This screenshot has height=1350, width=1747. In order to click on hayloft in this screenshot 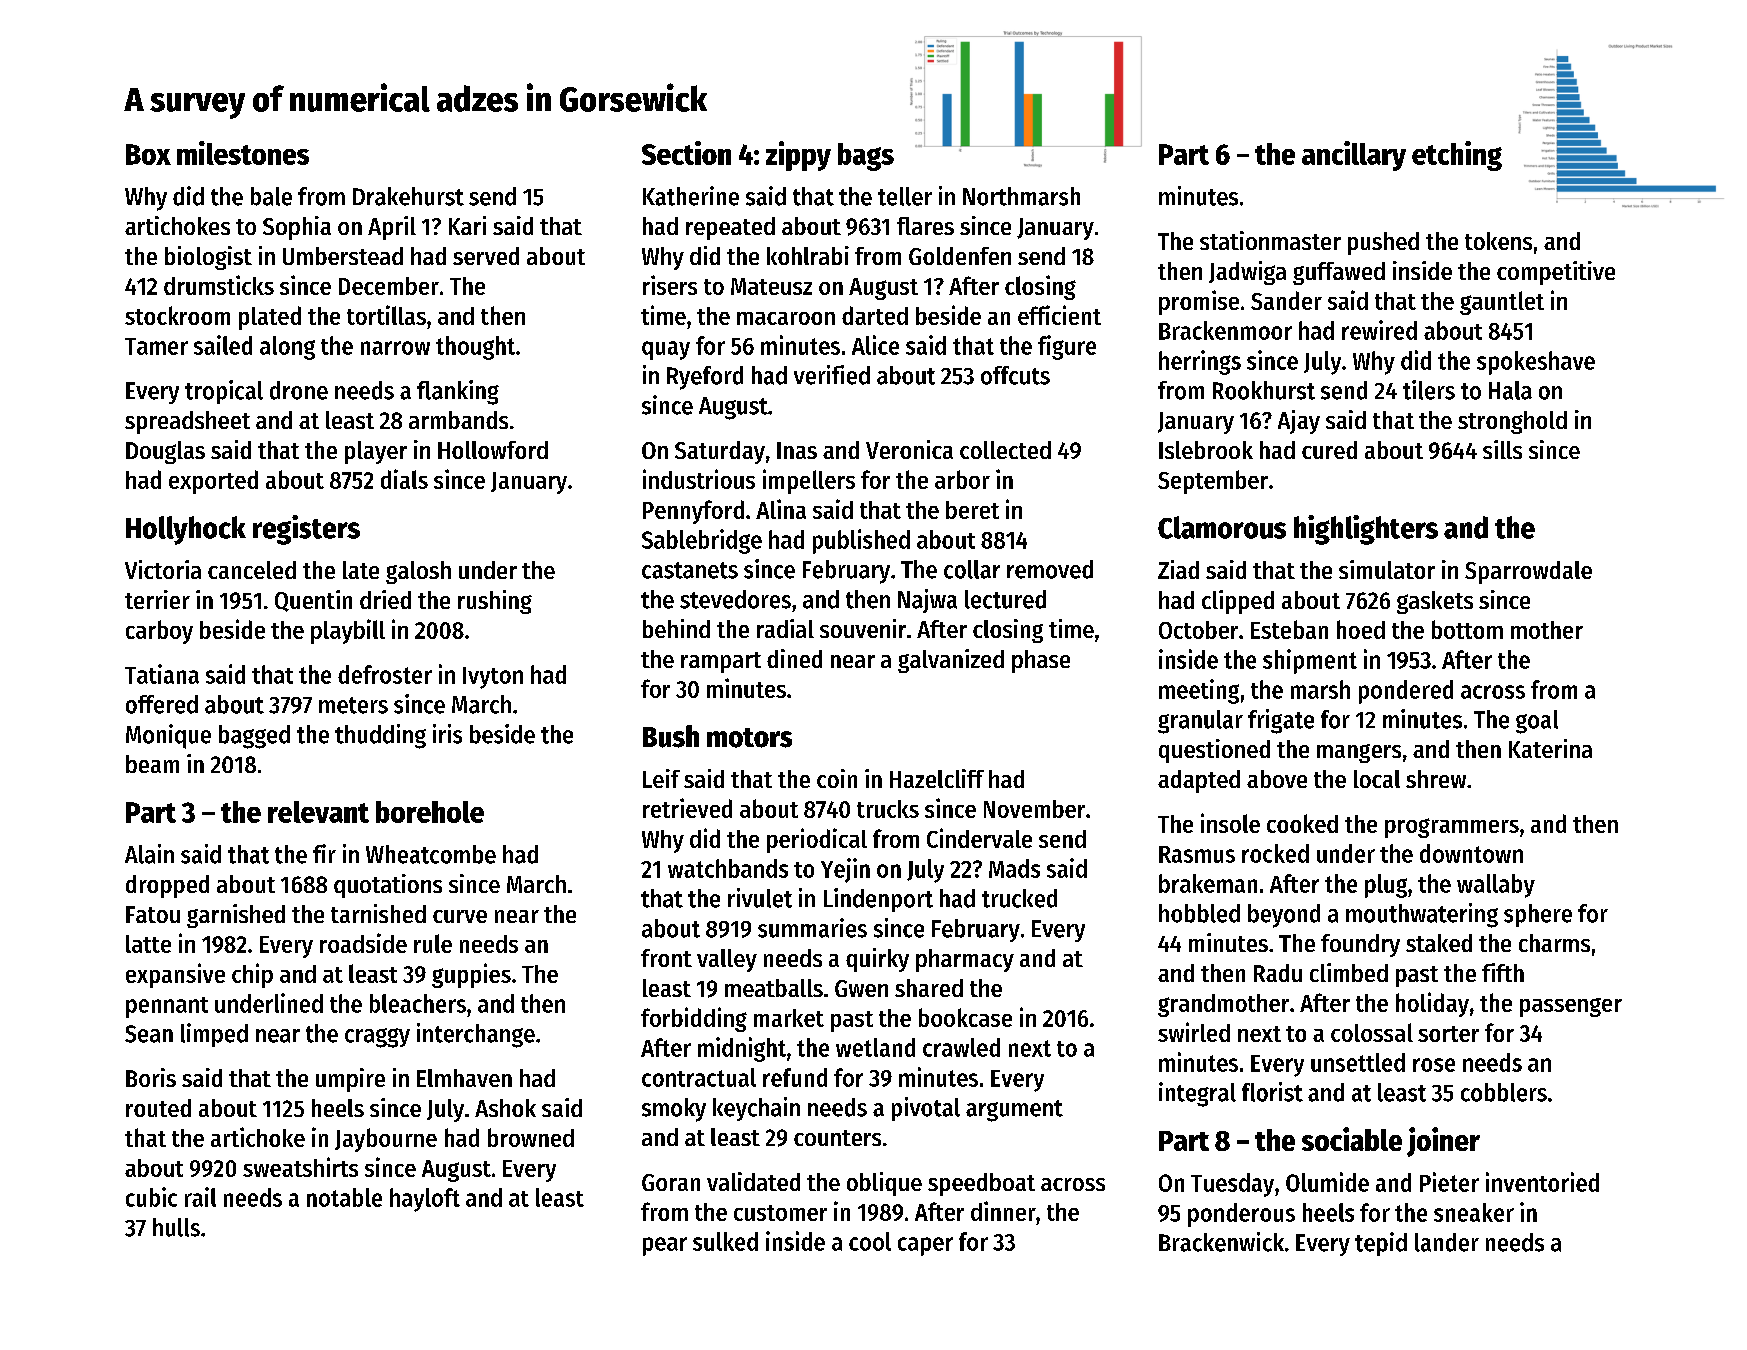, I will do `click(425, 1200)`.
